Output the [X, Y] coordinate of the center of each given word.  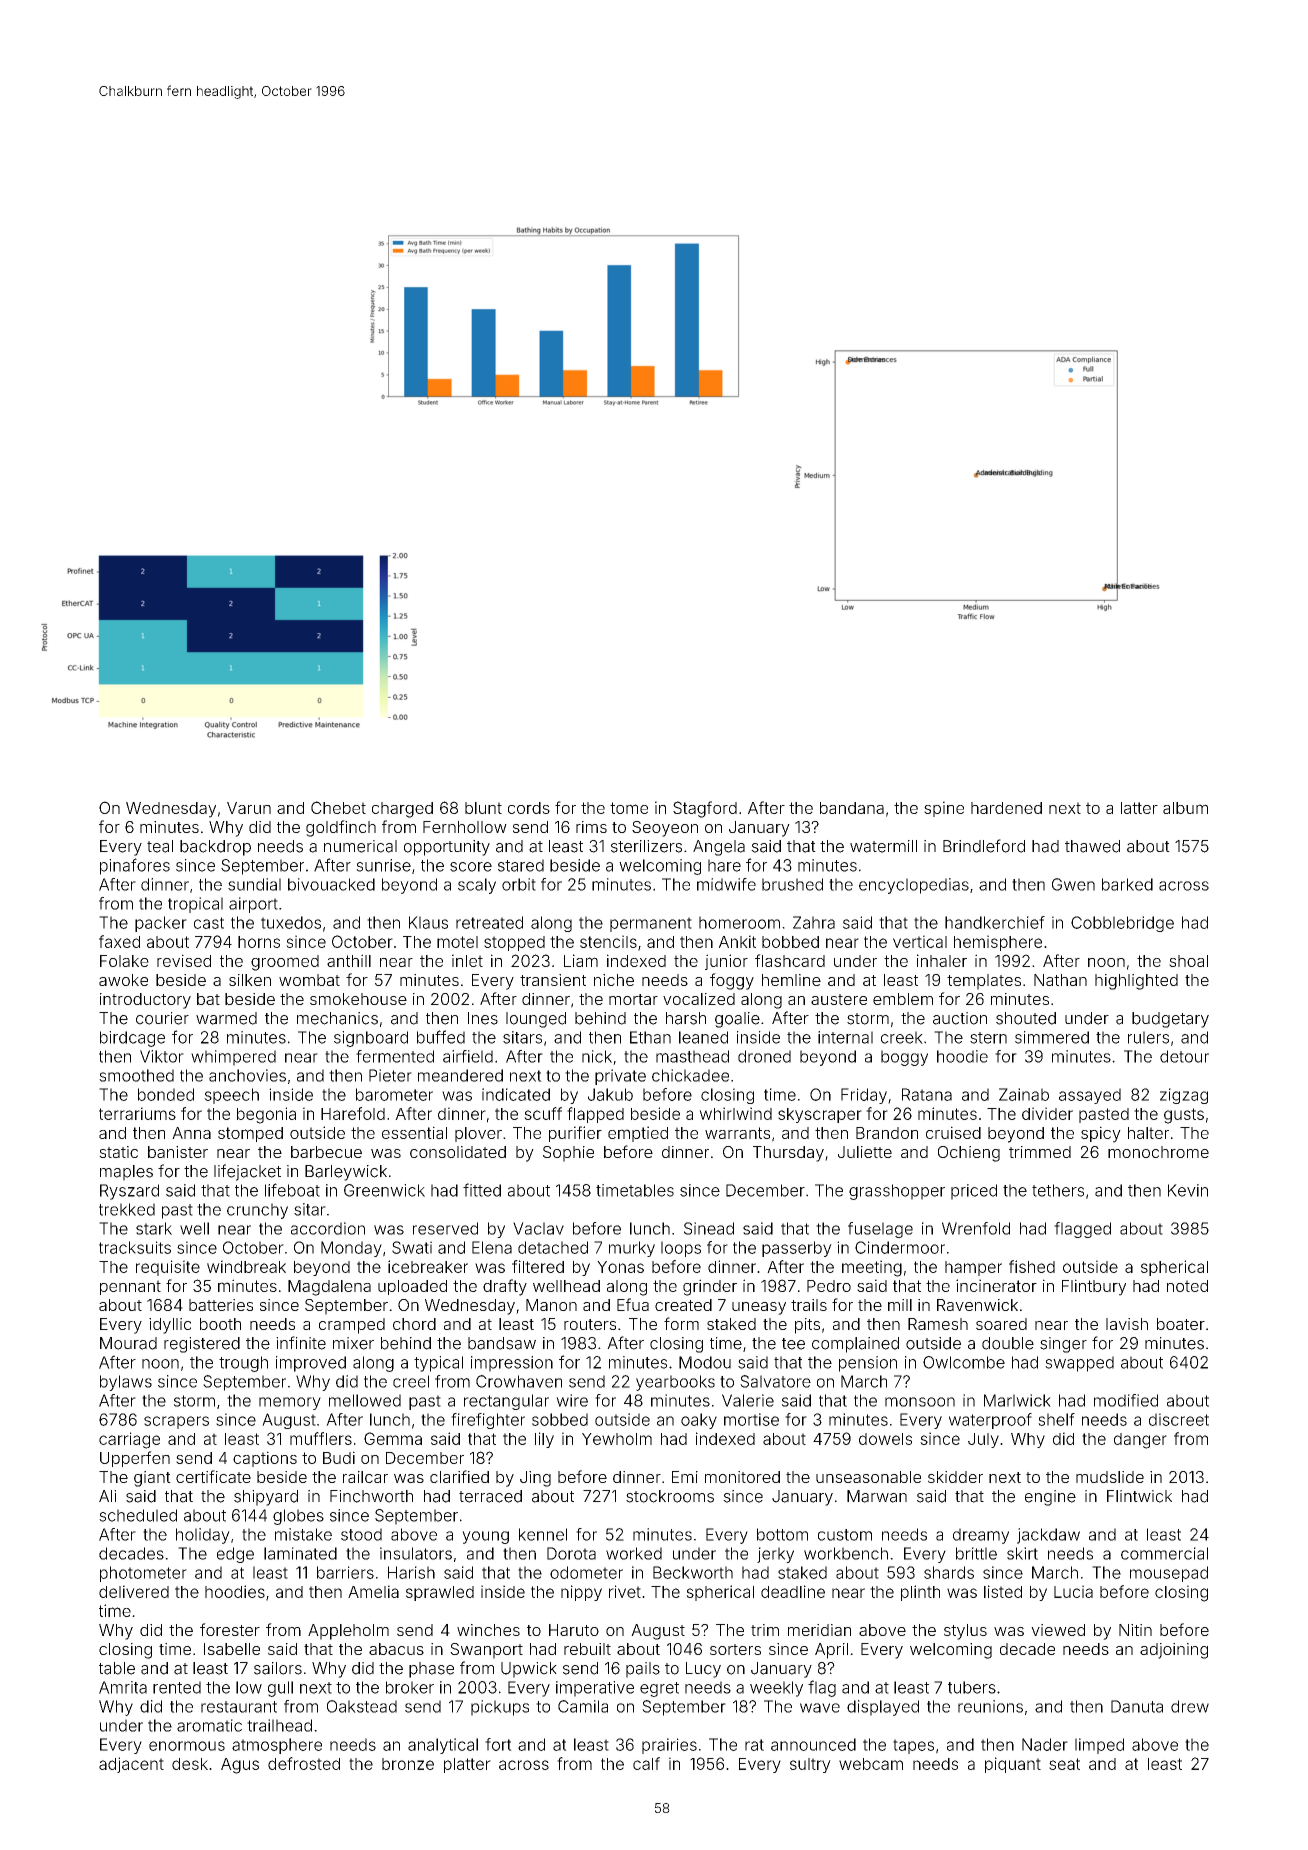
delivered [134, 1591]
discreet [1179, 1419]
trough [243, 1364]
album [1185, 808]
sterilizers [646, 846]
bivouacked [331, 884]
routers [590, 1324]
